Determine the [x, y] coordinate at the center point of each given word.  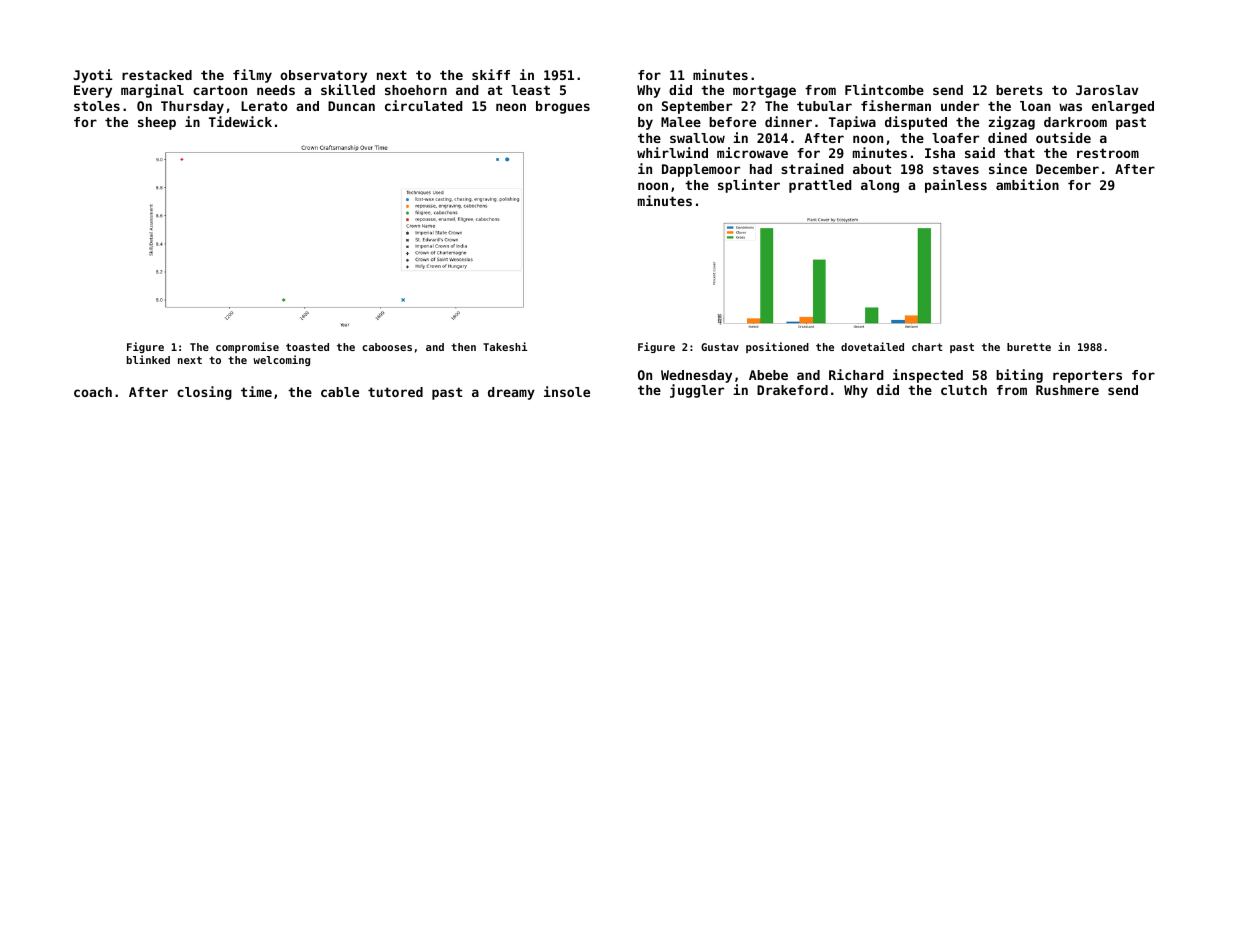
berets [1019, 90]
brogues [563, 107]
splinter [749, 186]
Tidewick [240, 121]
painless [956, 186]
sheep [157, 123]
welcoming [281, 360]
